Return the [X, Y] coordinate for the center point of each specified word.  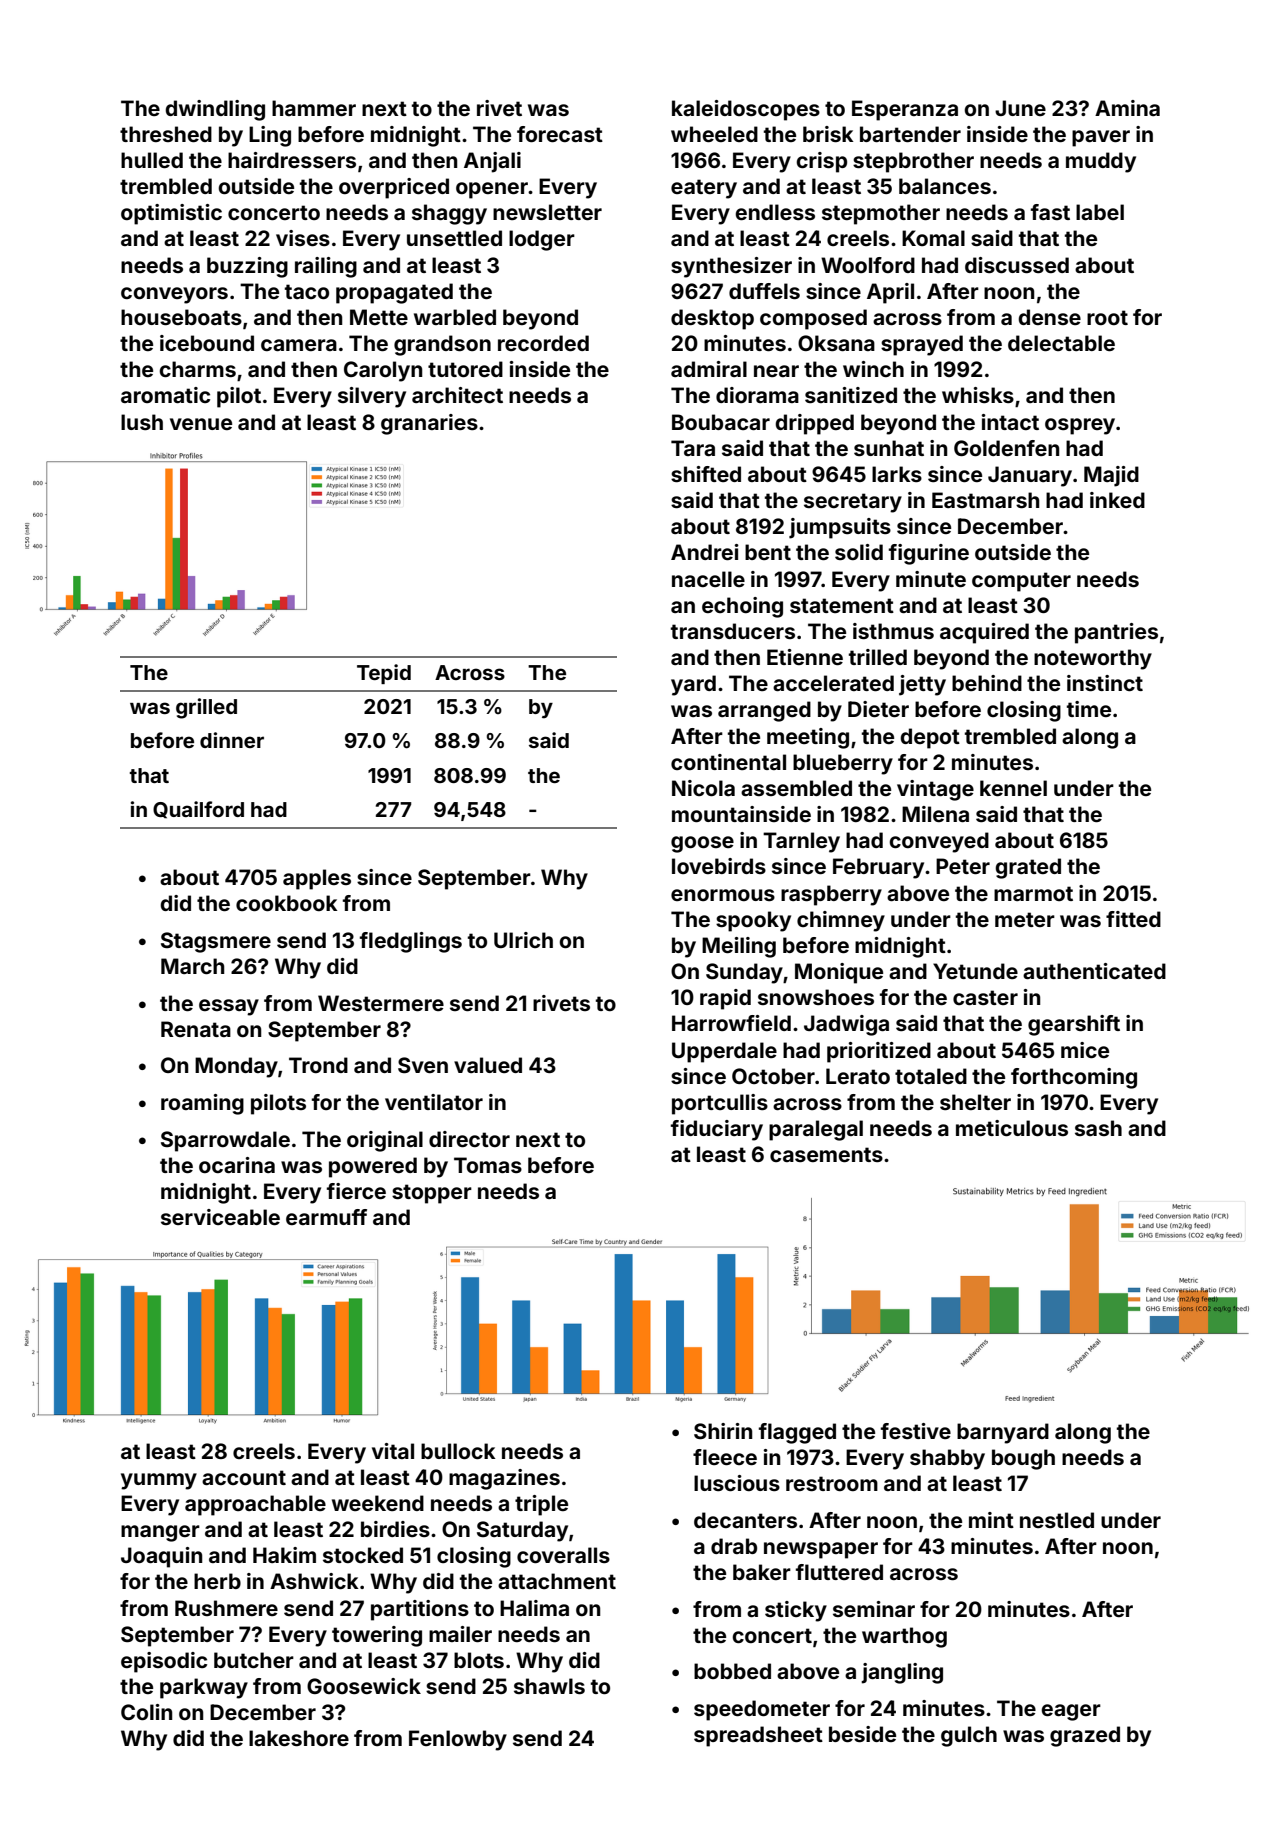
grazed [1085, 1736]
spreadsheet [758, 1736]
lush [142, 422]
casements [826, 1154]
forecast [560, 134]
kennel [1013, 788]
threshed [166, 134]
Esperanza [905, 110]
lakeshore [299, 1738]
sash [1098, 1128]
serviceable [220, 1217]
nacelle [708, 579]
